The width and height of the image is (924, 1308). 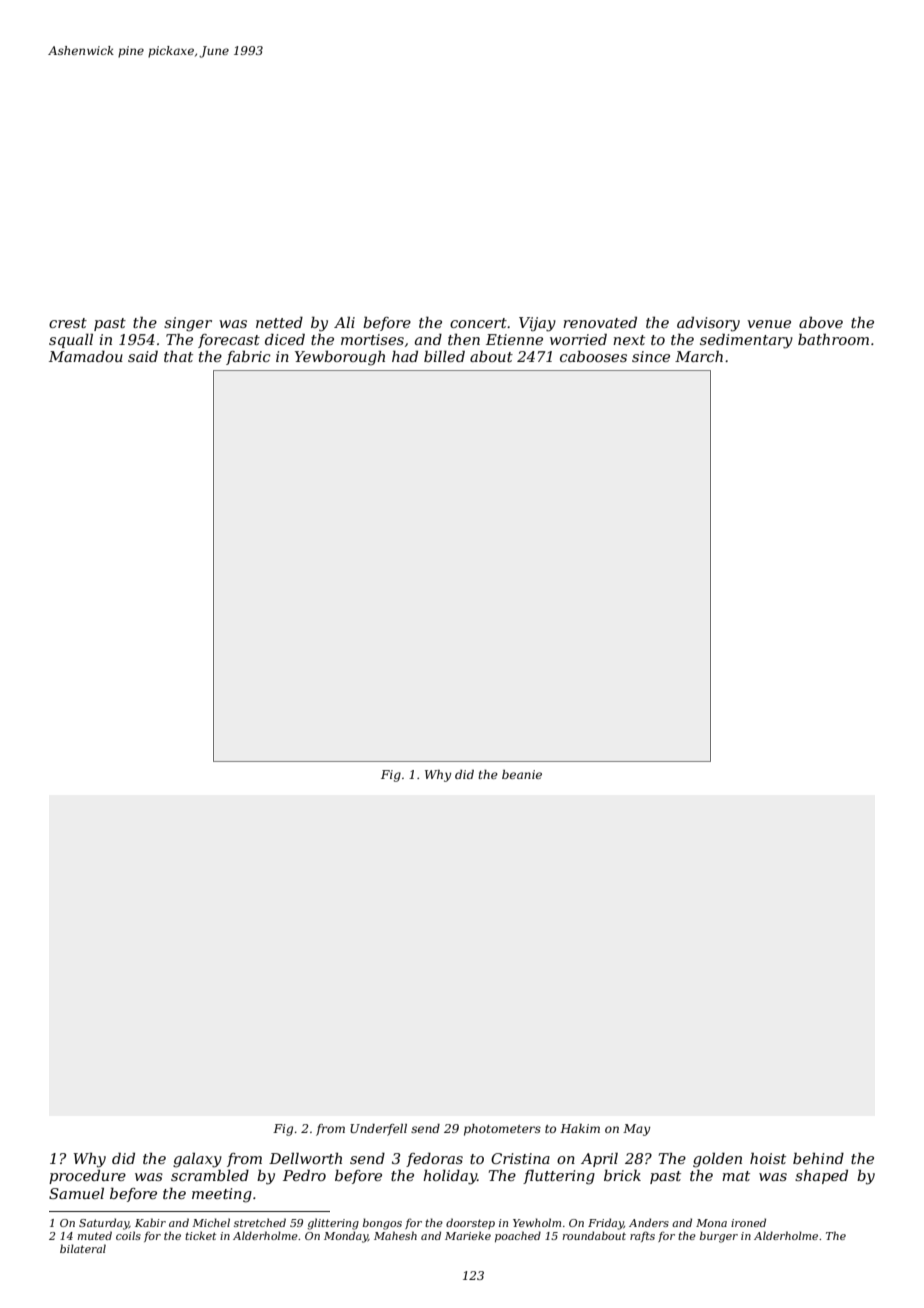 I want to click on since, so click(x=651, y=356).
